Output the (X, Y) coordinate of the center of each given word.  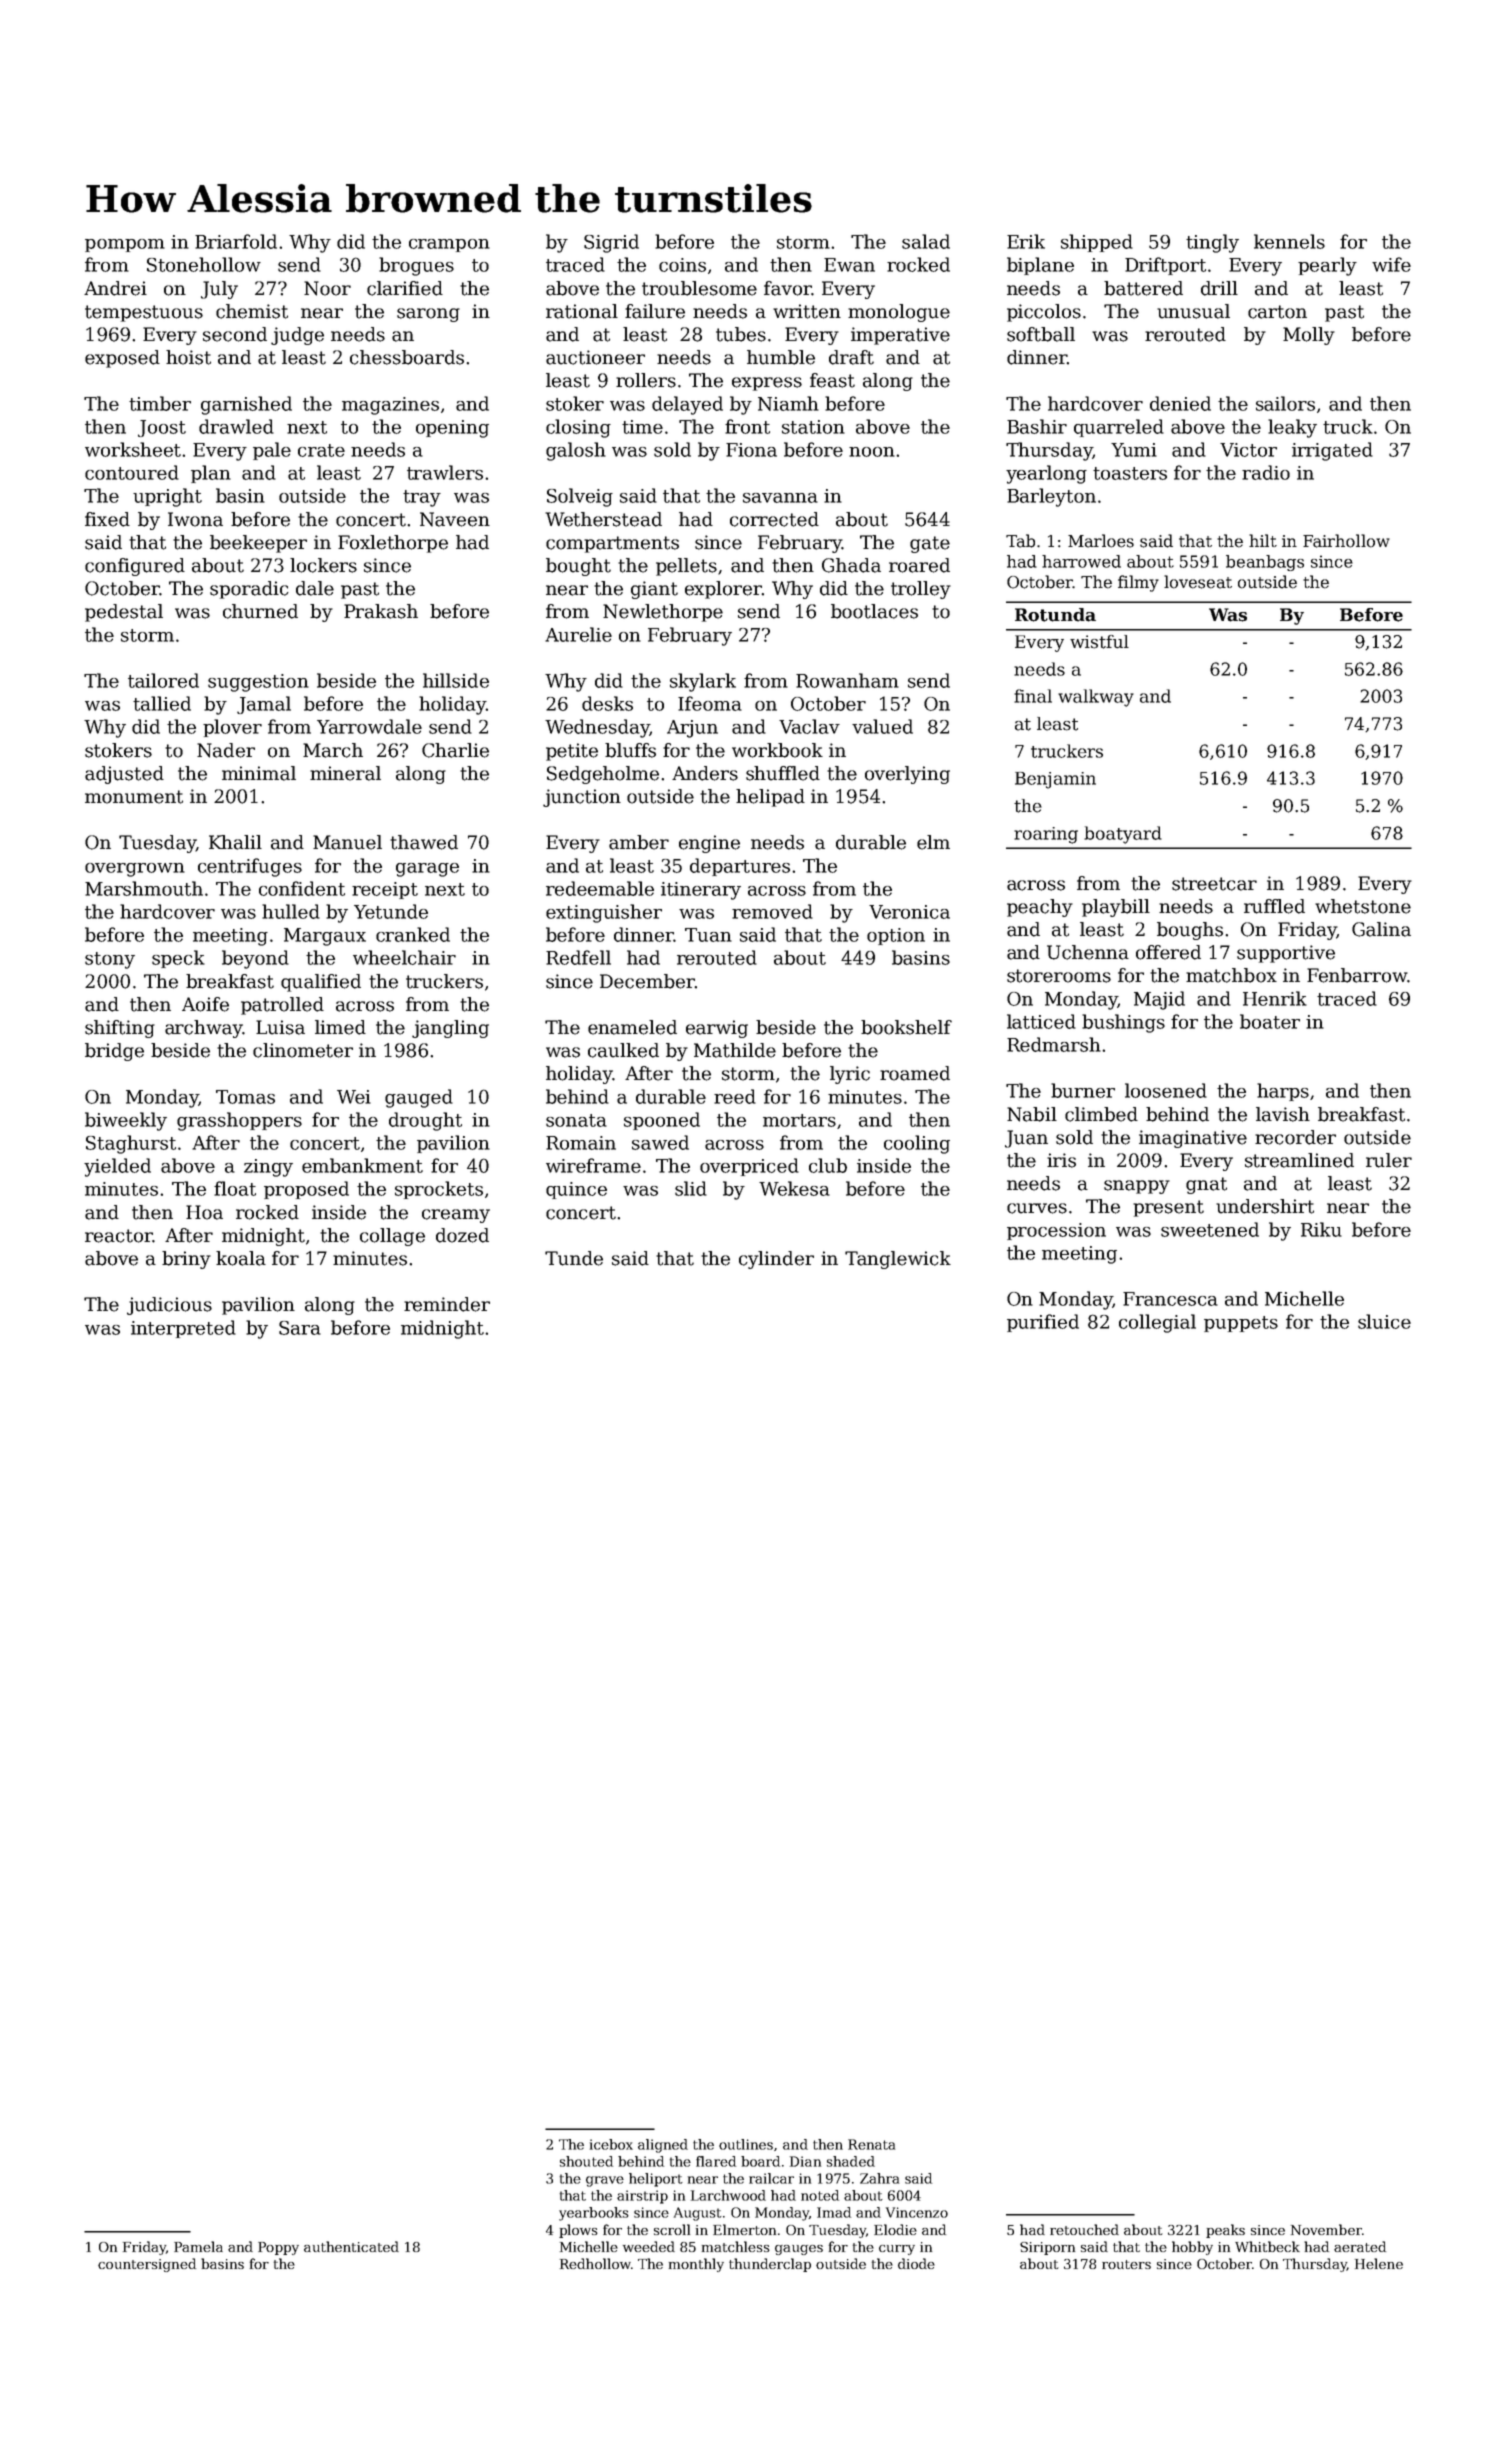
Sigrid (611, 243)
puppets (1241, 1324)
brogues (416, 266)
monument (134, 797)
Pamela (198, 2246)
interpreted (183, 1329)
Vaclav (809, 726)
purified (1043, 1323)
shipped (1097, 243)
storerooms (1059, 976)
